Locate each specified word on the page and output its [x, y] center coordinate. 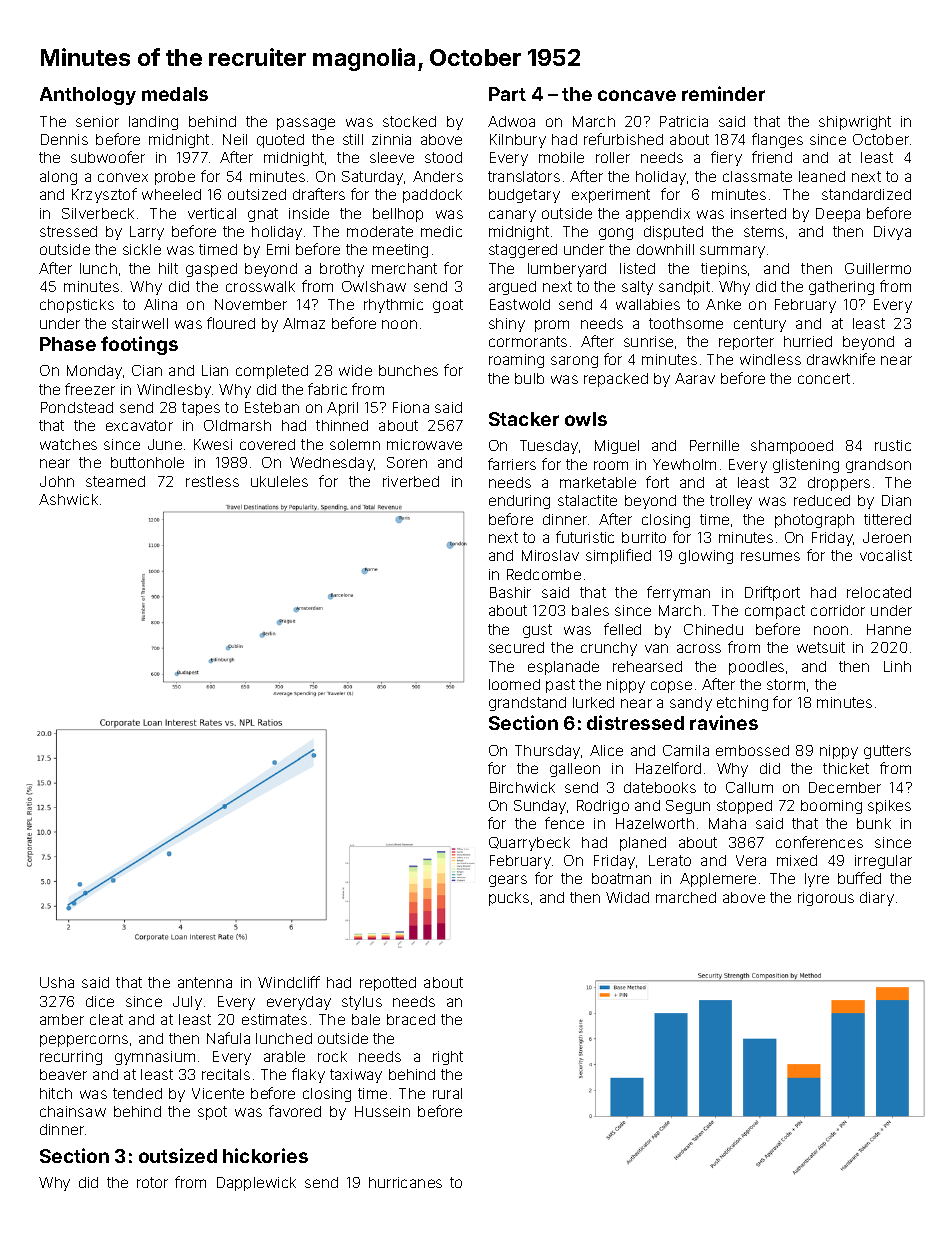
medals [175, 94]
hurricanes [405, 1182]
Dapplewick [256, 1184]
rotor [152, 1182]
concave [637, 95]
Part [507, 94]
